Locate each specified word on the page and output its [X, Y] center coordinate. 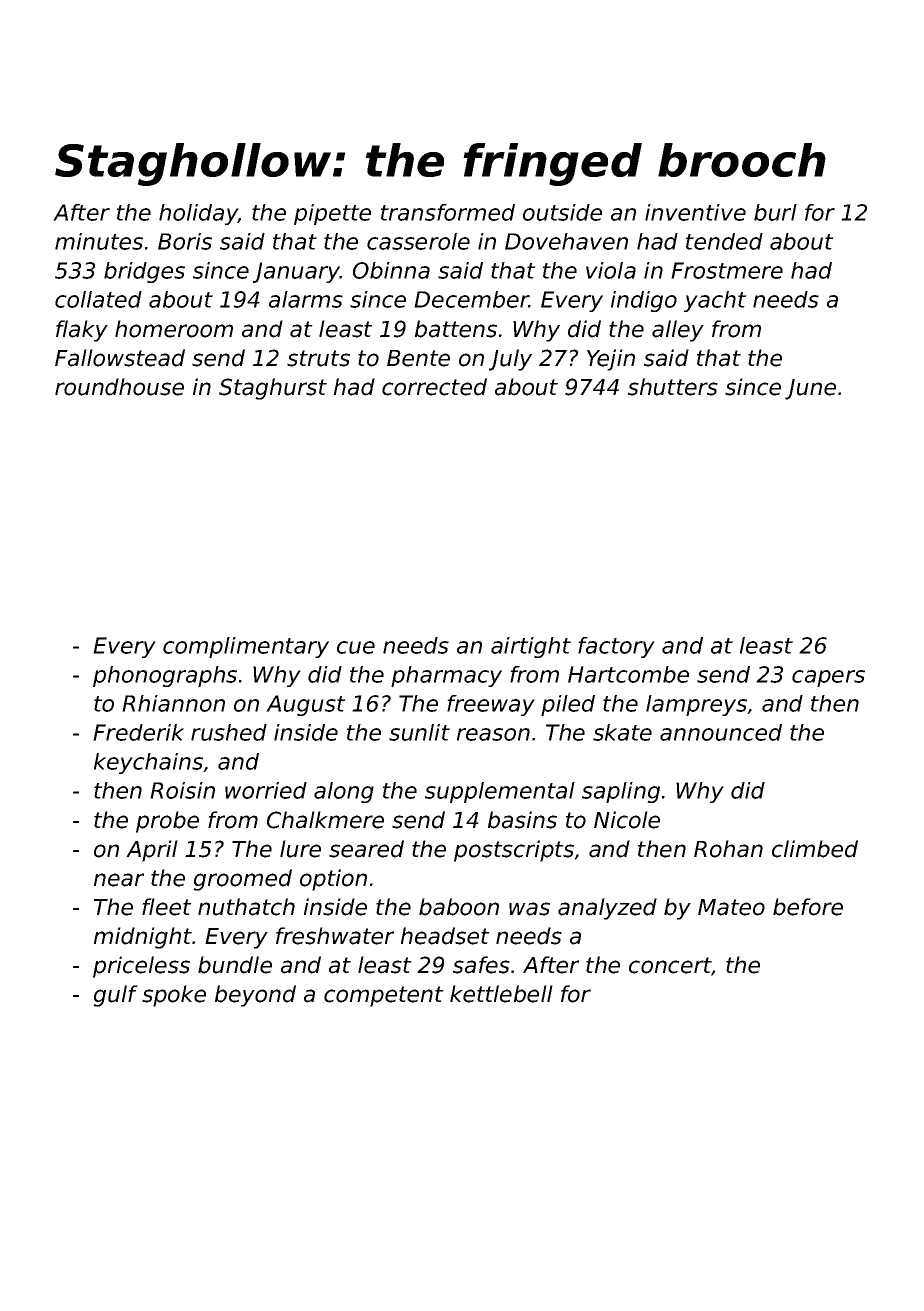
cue [356, 647]
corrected [434, 387]
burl [775, 212]
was [529, 909]
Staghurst [273, 389]
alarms [306, 299]
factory [616, 647]
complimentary [246, 647]
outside [562, 212]
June [810, 389]
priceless [141, 967]
